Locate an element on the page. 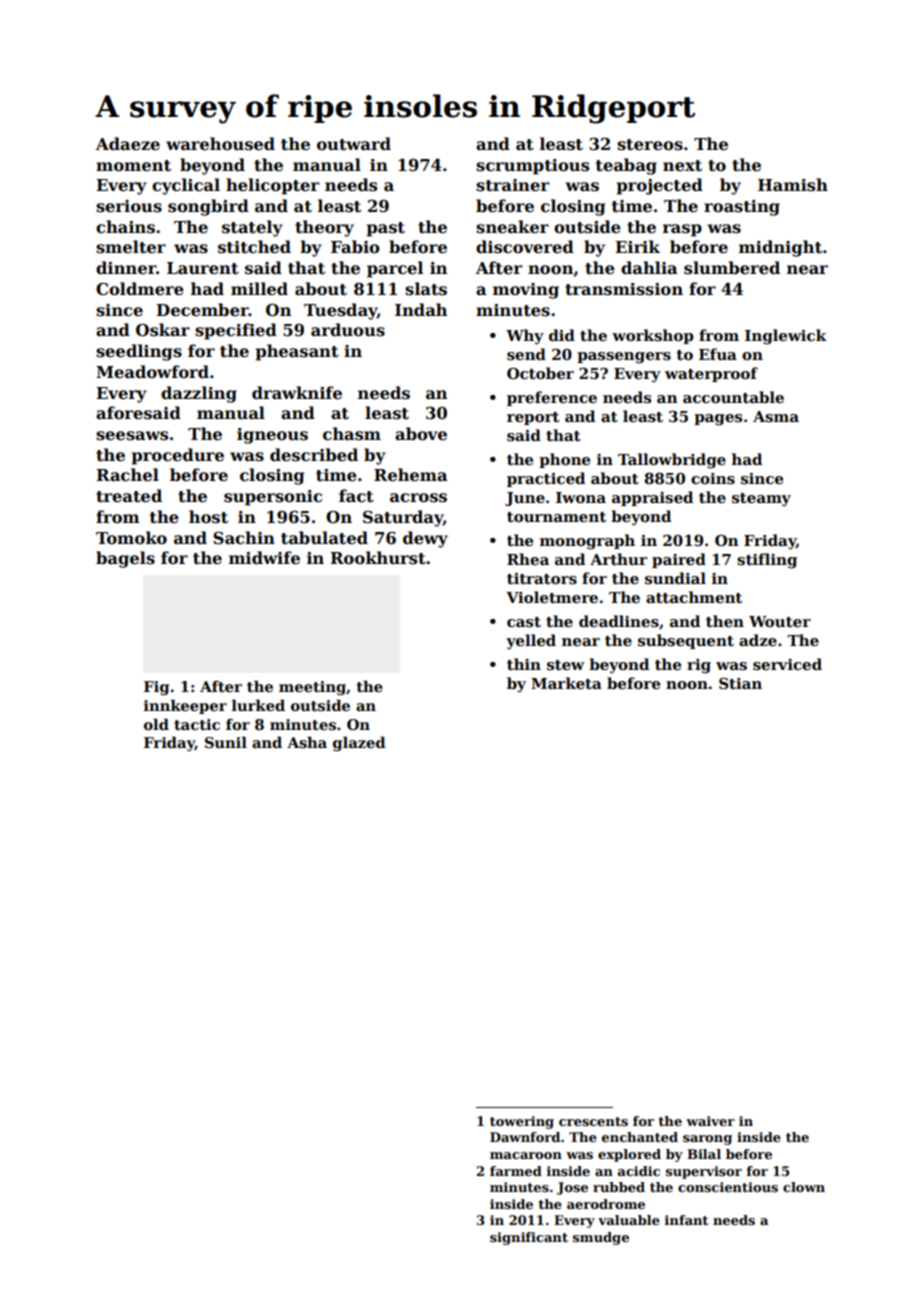 The height and width of the page is (1308, 924). bagels is located at coordinates (125, 559).
